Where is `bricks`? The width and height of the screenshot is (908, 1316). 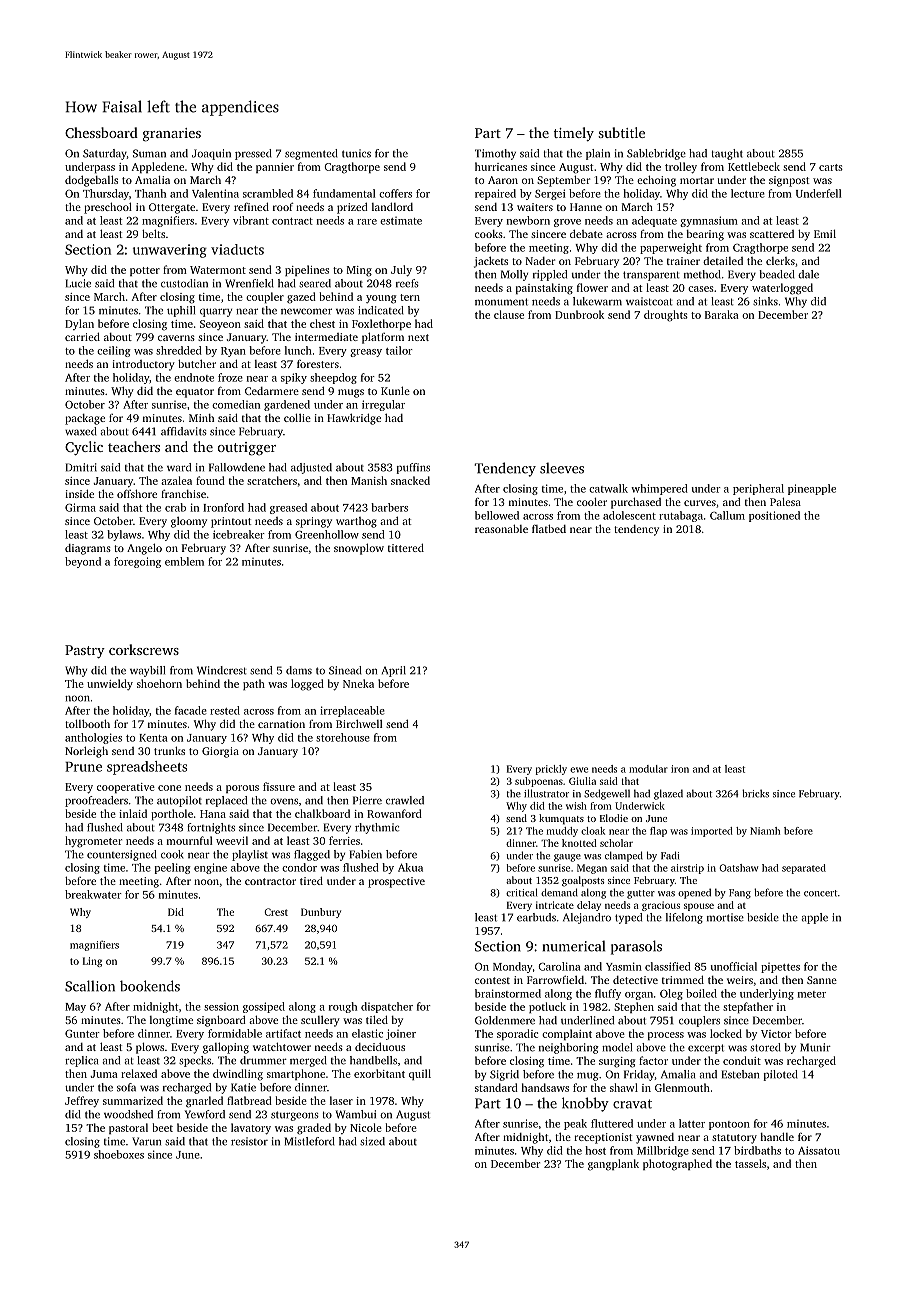 bricks is located at coordinates (755, 793).
